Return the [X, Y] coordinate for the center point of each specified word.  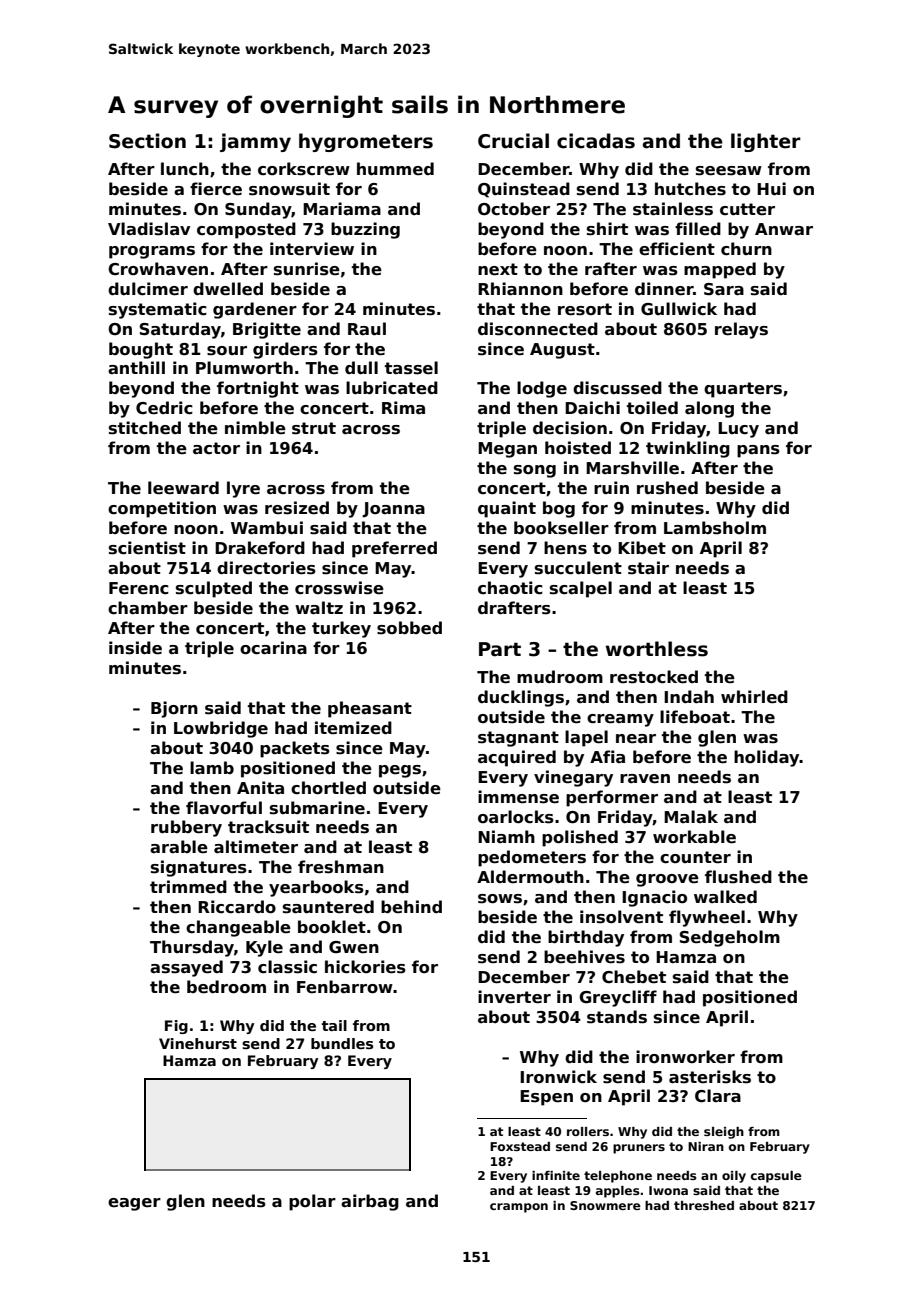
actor [216, 448]
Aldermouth [530, 877]
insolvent [621, 917]
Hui [771, 188]
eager [134, 1204]
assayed [186, 968]
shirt [607, 229]
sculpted [214, 589]
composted [246, 230]
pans [758, 451]
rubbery [186, 828]
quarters [743, 390]
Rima [403, 407]
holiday [767, 758]
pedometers [532, 858]
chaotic [510, 588]
